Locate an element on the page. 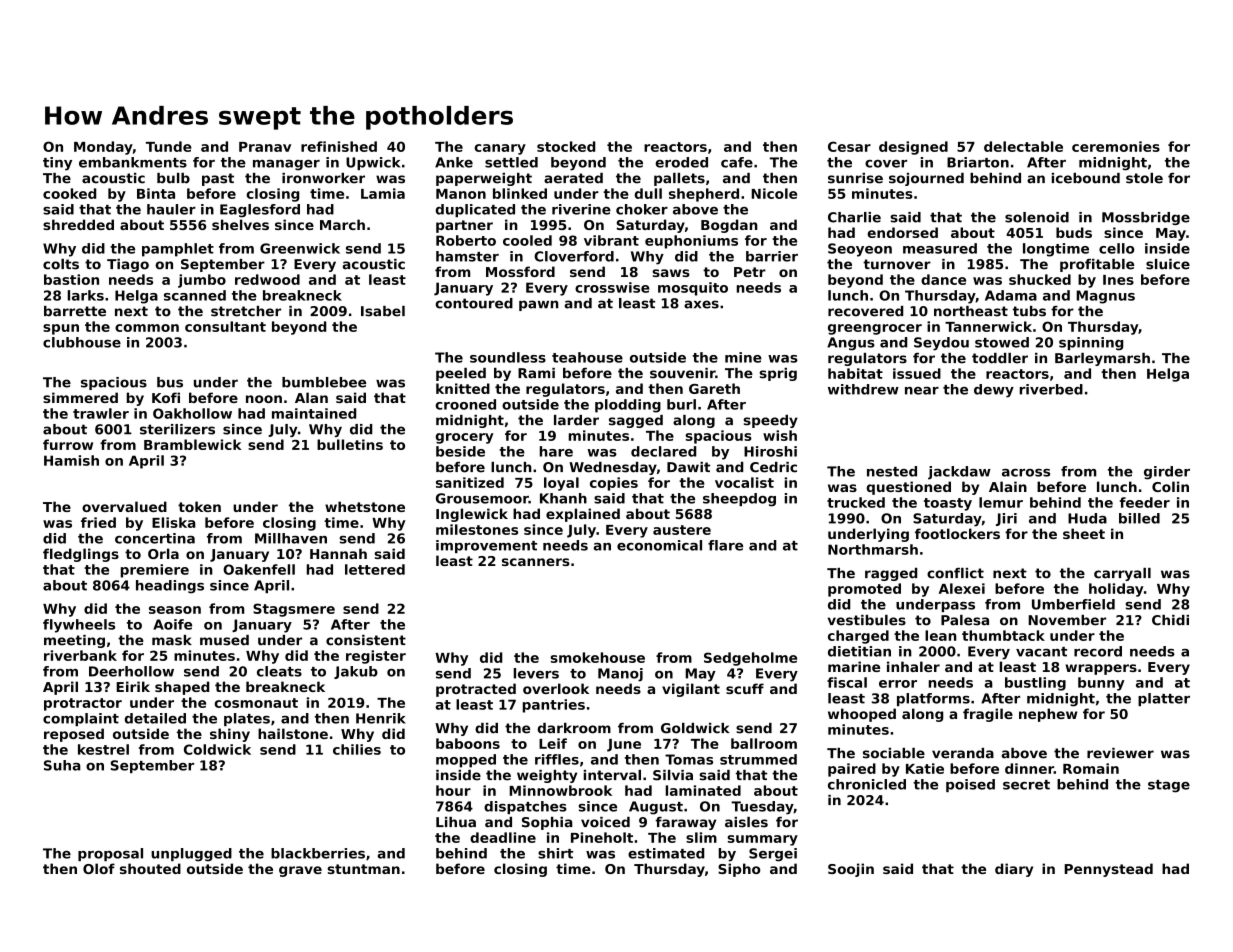 This document has height=952, width=1233. Bramblewick is located at coordinates (192, 444).
